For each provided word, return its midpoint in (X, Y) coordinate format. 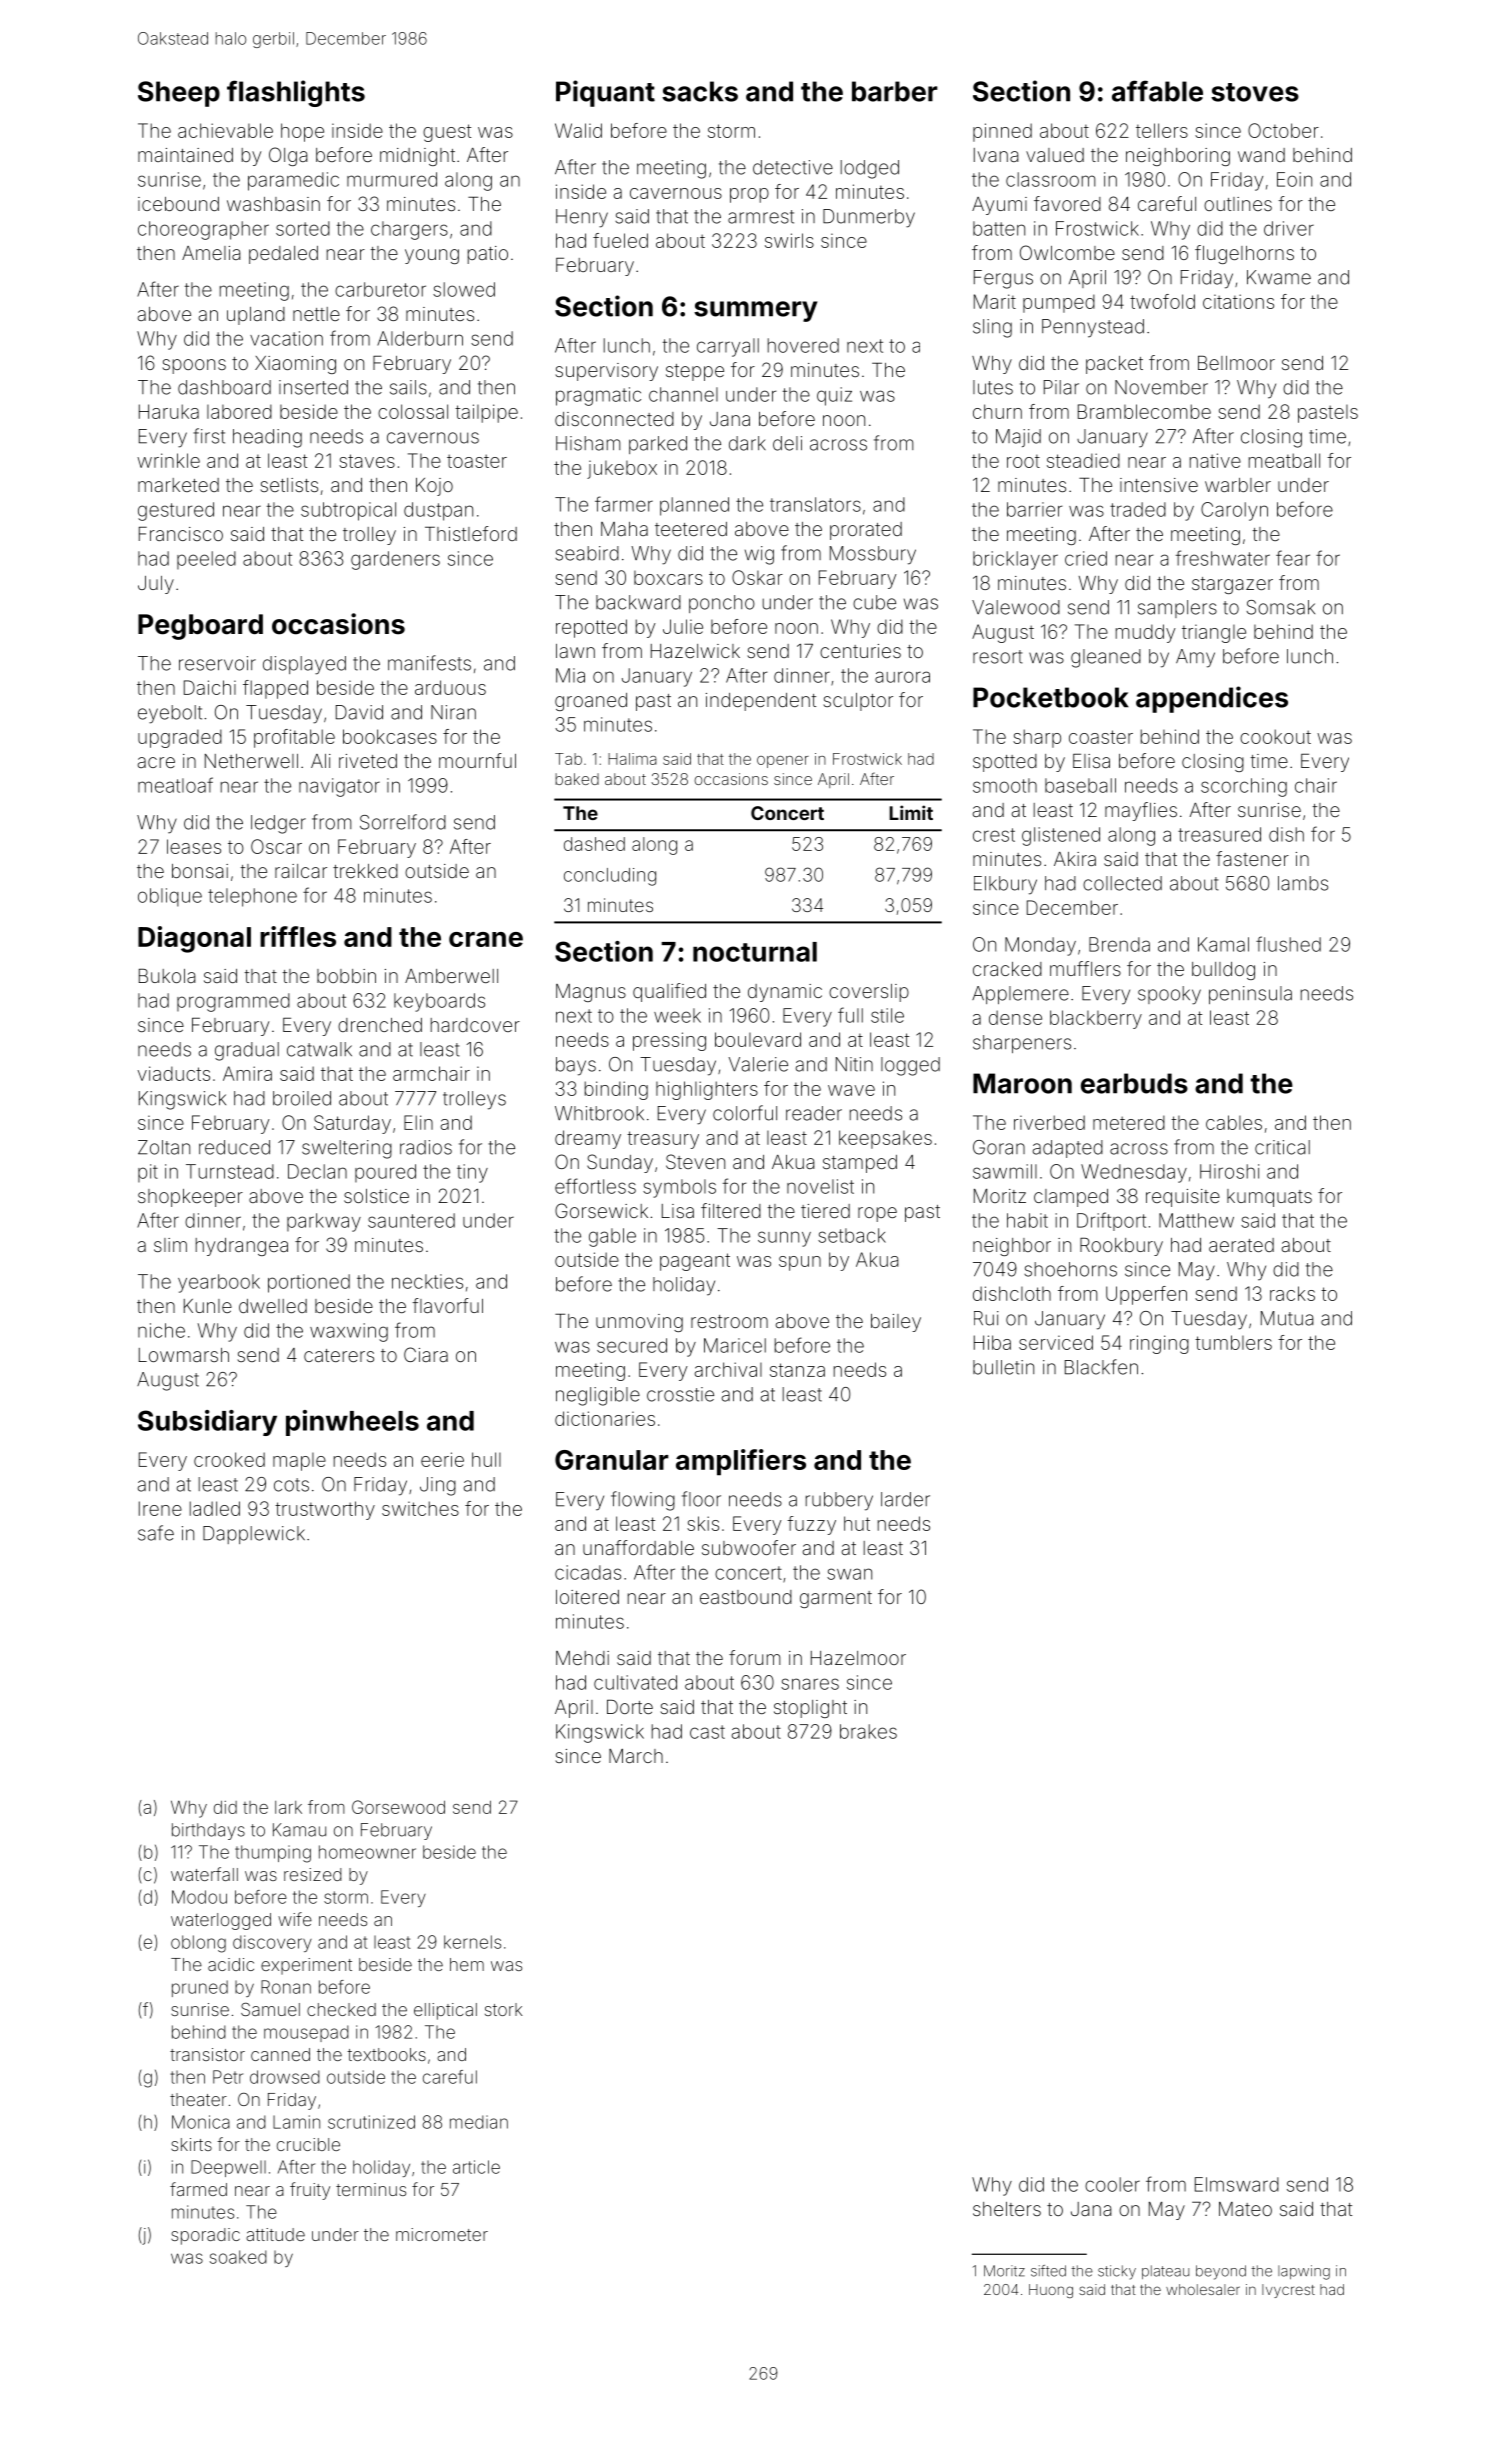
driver (1289, 228)
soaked (238, 2257)
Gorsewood (398, 1807)
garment (836, 1599)
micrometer (442, 2234)
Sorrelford (403, 822)
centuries (860, 651)
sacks (700, 91)
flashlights (296, 93)
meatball (1284, 460)
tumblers (1233, 1342)
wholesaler (1203, 2289)
